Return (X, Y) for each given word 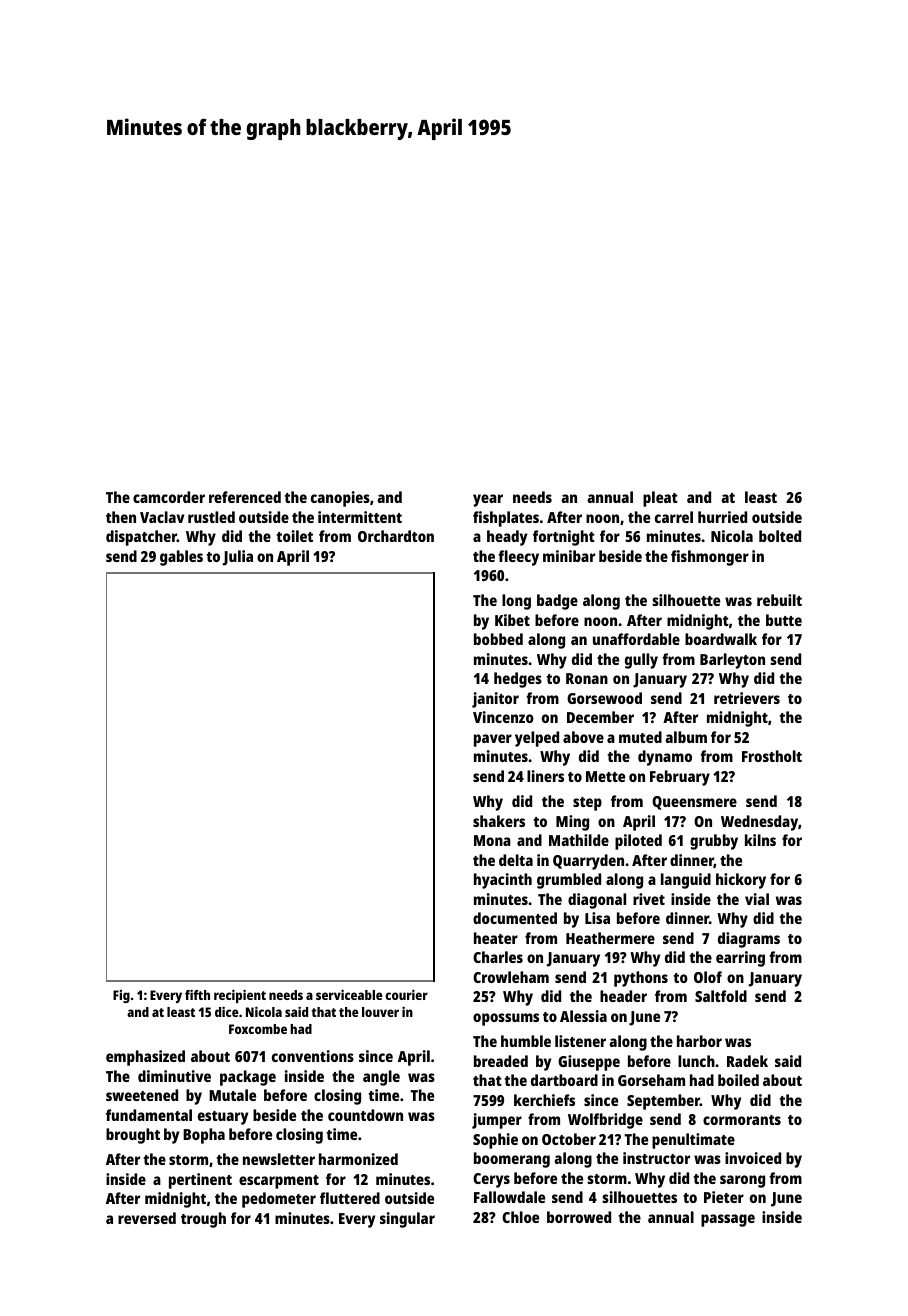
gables (181, 558)
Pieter (724, 1197)
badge (557, 602)
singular (407, 1220)
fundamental (149, 1115)
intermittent (360, 517)
